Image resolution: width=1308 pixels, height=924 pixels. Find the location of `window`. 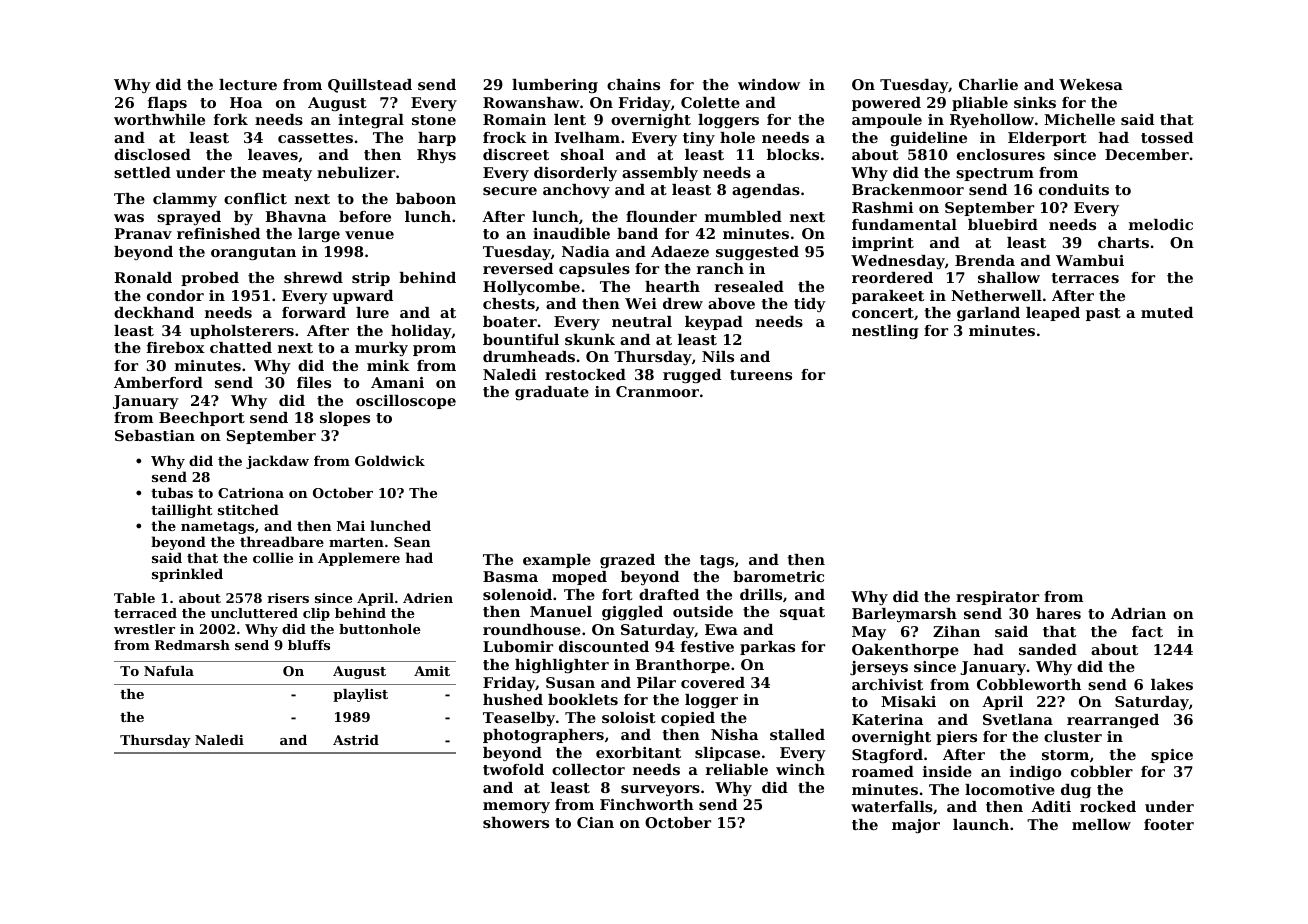

window is located at coordinates (769, 84).
